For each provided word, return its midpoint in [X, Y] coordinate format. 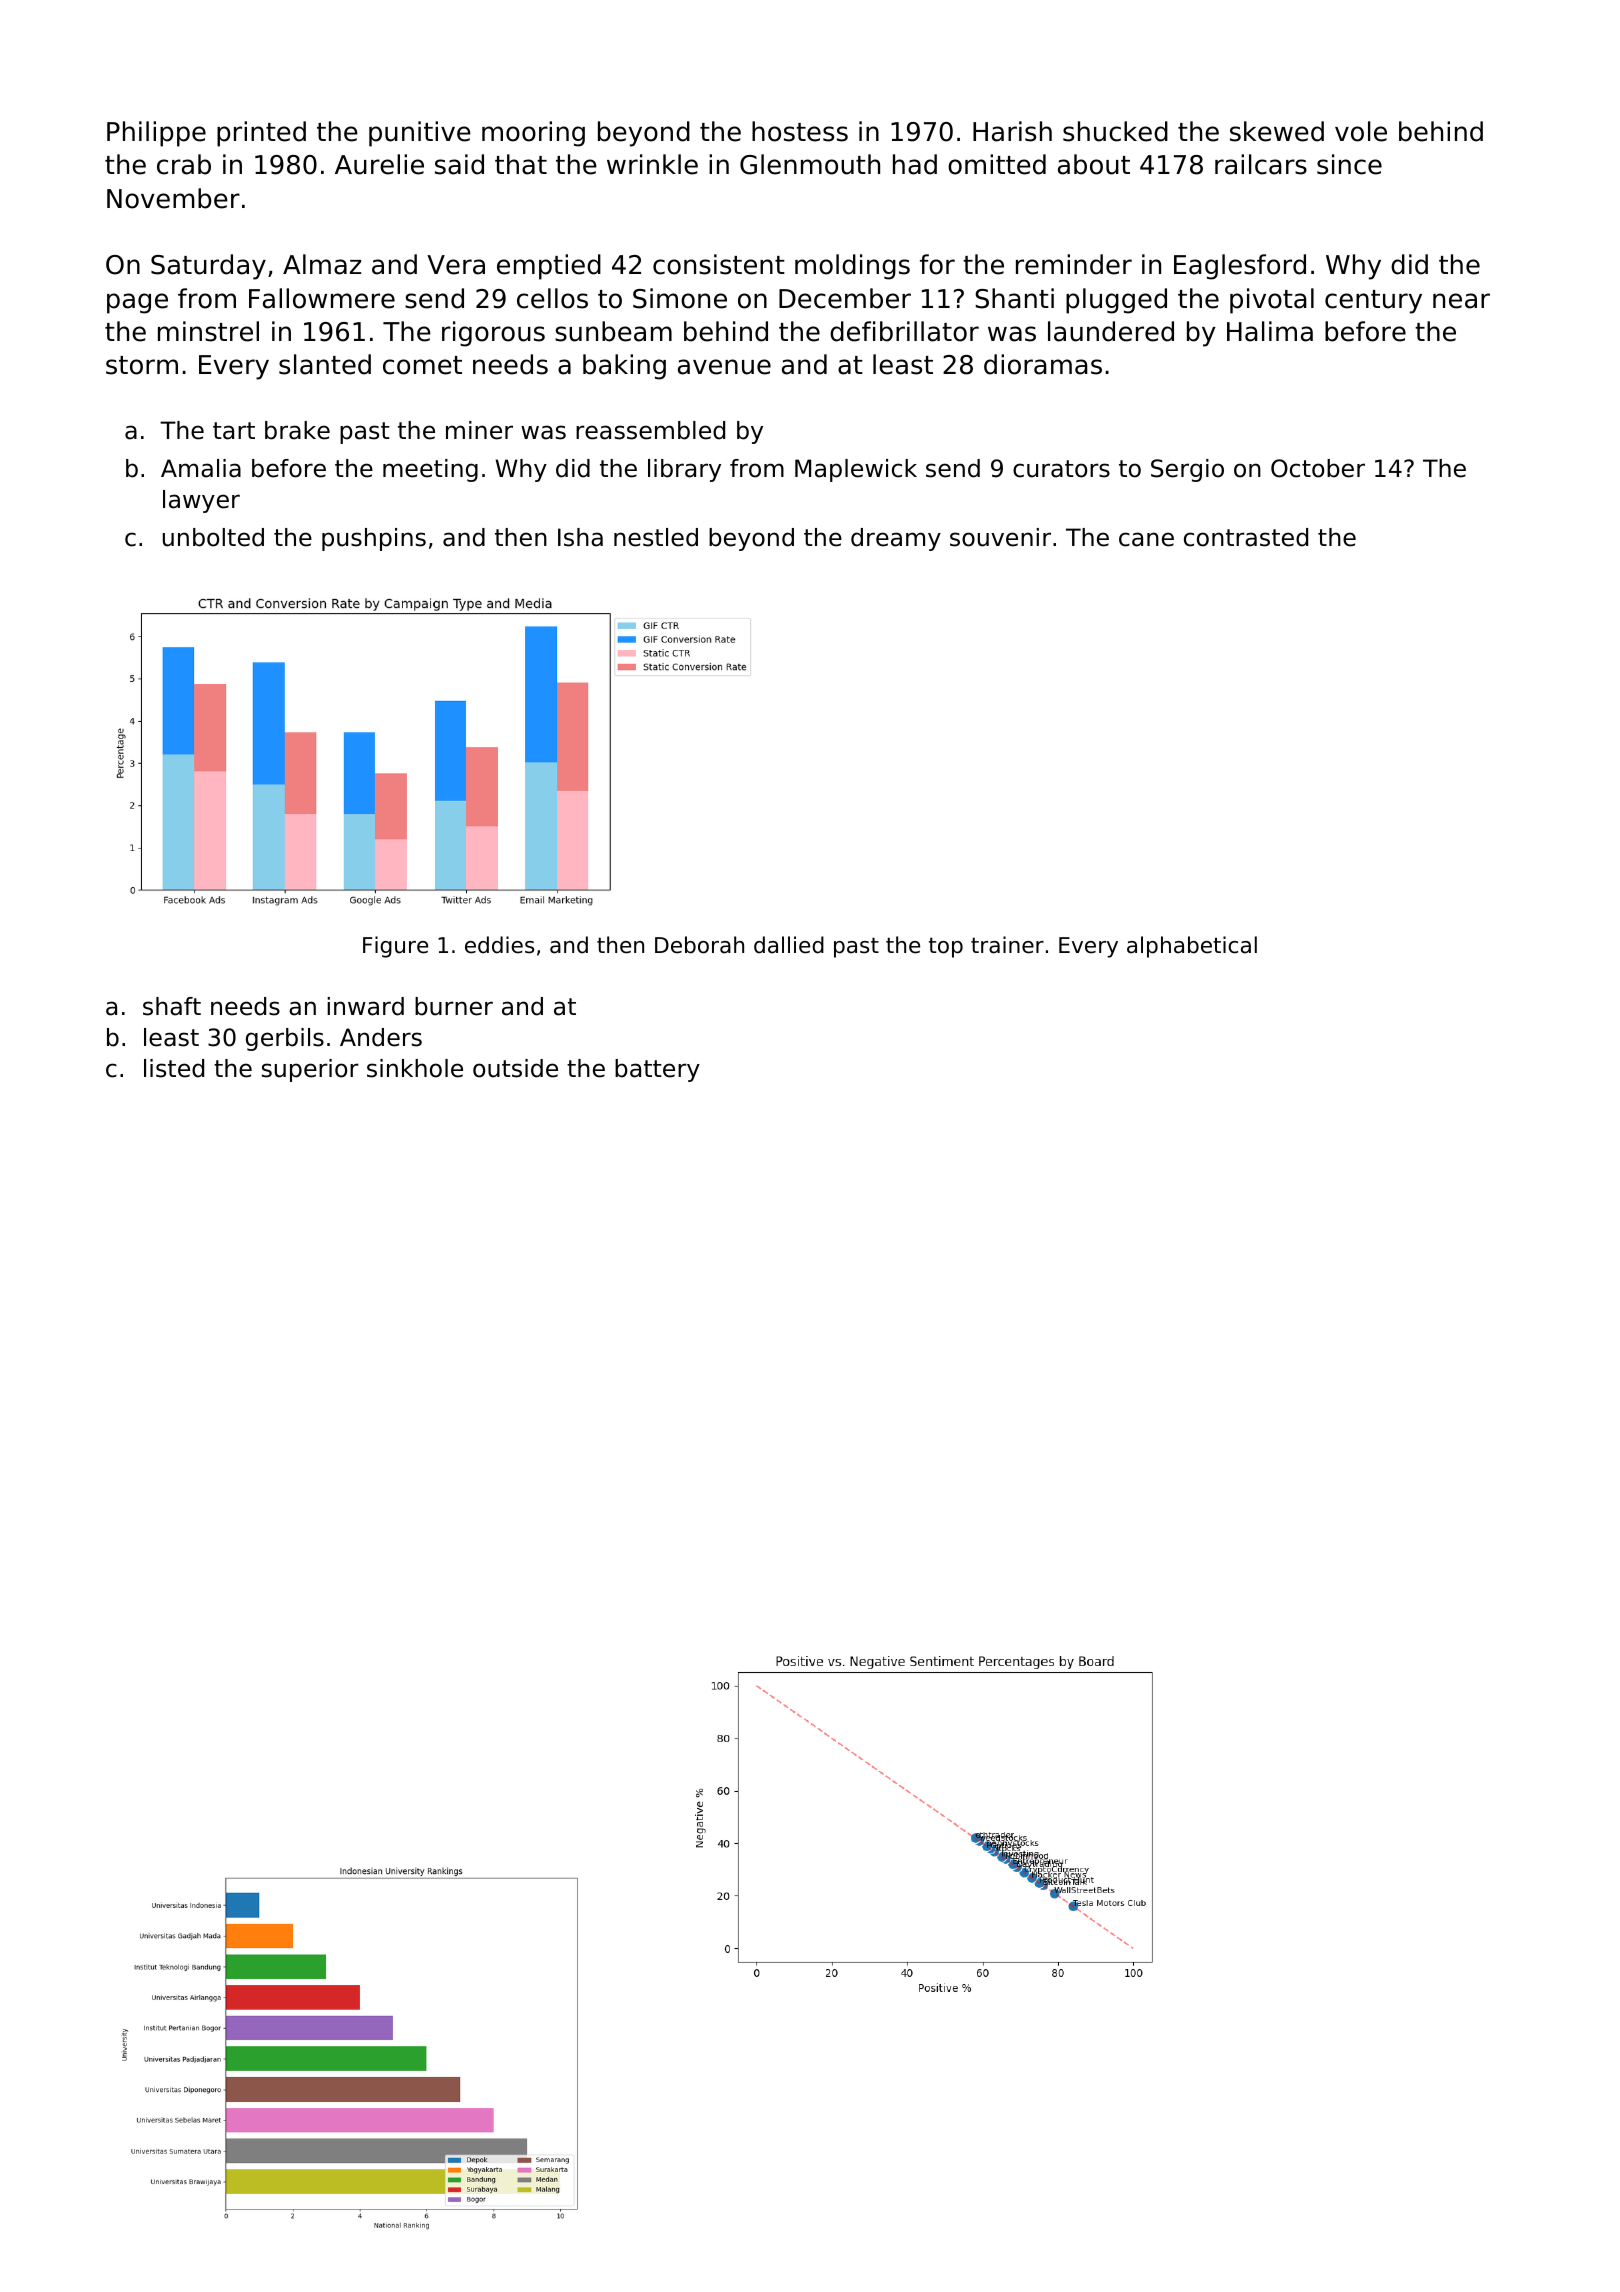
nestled [656, 537]
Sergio [1187, 470]
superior [310, 1070]
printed [261, 134]
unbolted [213, 537]
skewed [1277, 131]
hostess [800, 131]
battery [657, 1070]
